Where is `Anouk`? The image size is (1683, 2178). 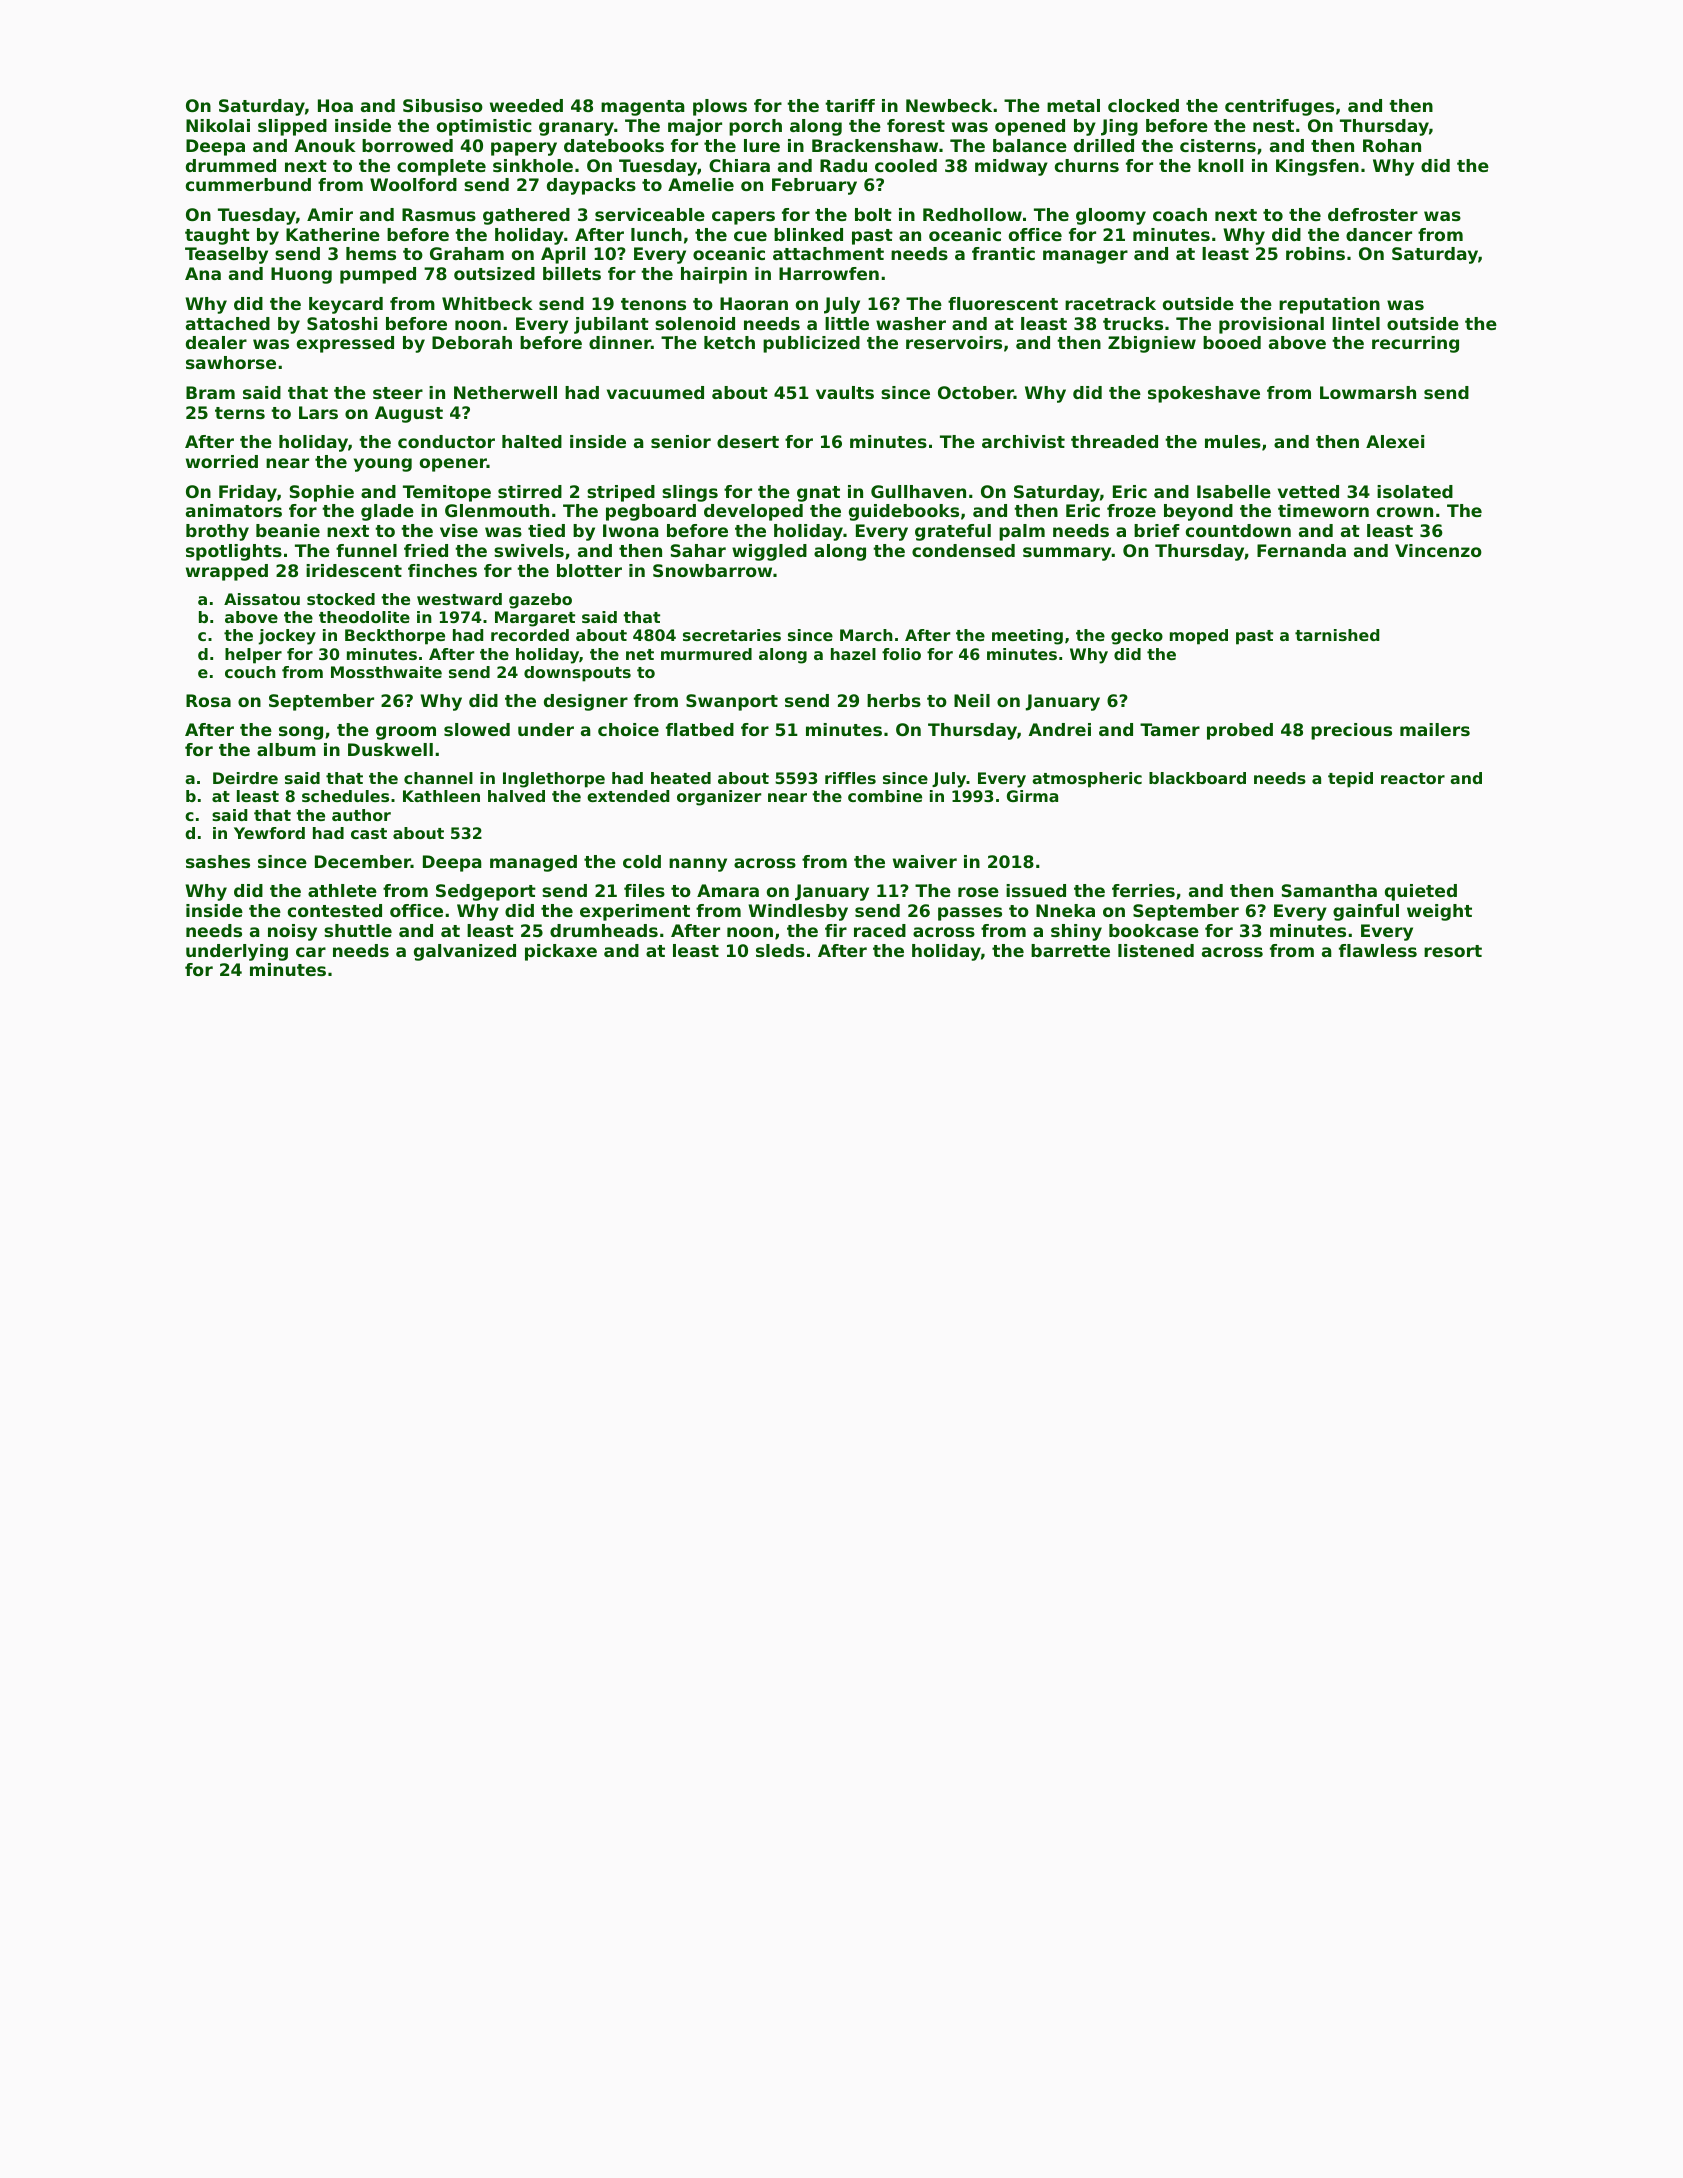 Anouk is located at coordinates (325, 145).
